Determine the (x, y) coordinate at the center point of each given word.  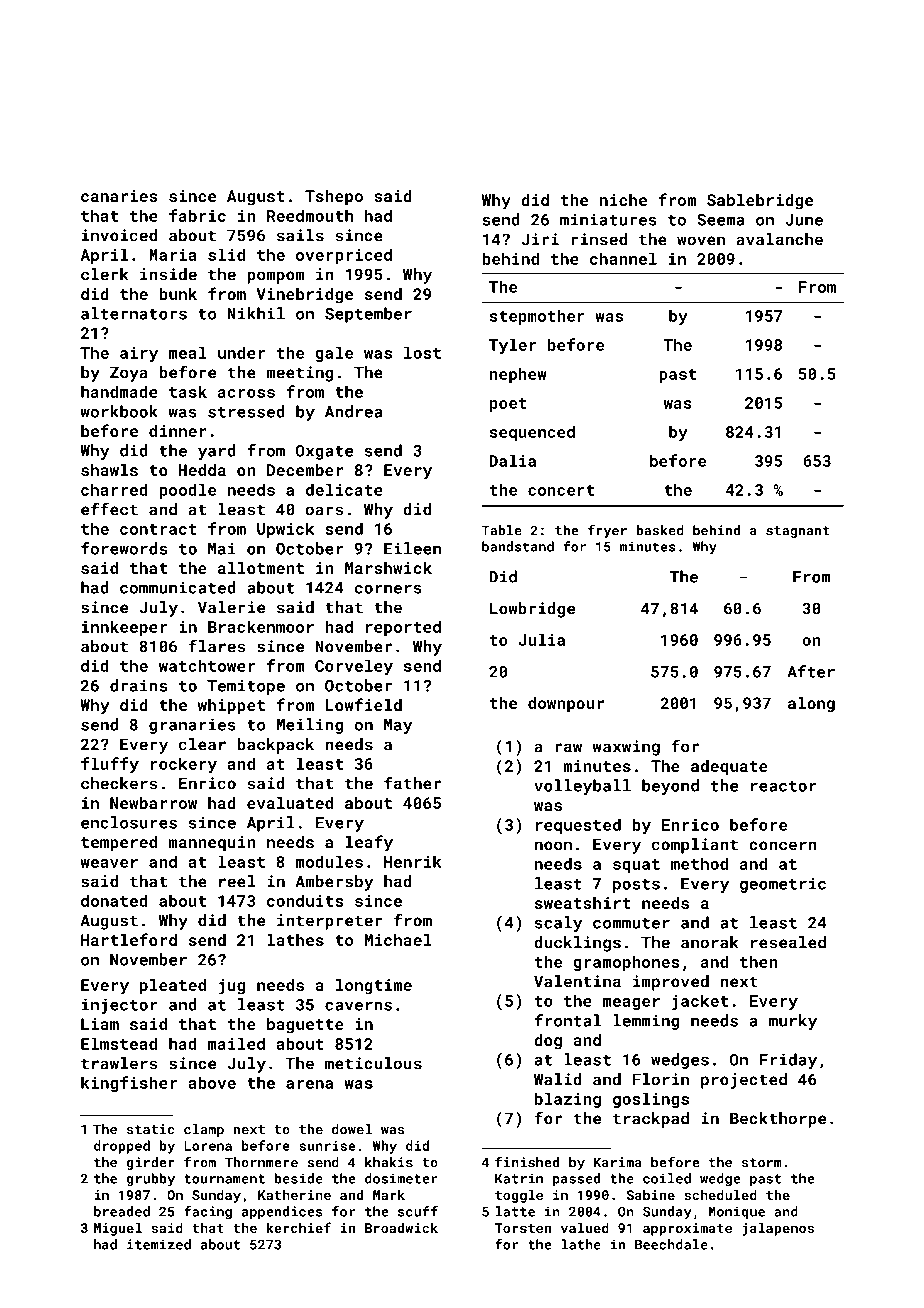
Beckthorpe (778, 1120)
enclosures (129, 822)
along (811, 705)
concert (561, 490)
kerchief (298, 1227)
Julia (542, 639)
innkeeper (125, 628)
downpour (566, 705)
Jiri (540, 239)
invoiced (119, 235)
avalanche (779, 239)
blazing (568, 1100)
